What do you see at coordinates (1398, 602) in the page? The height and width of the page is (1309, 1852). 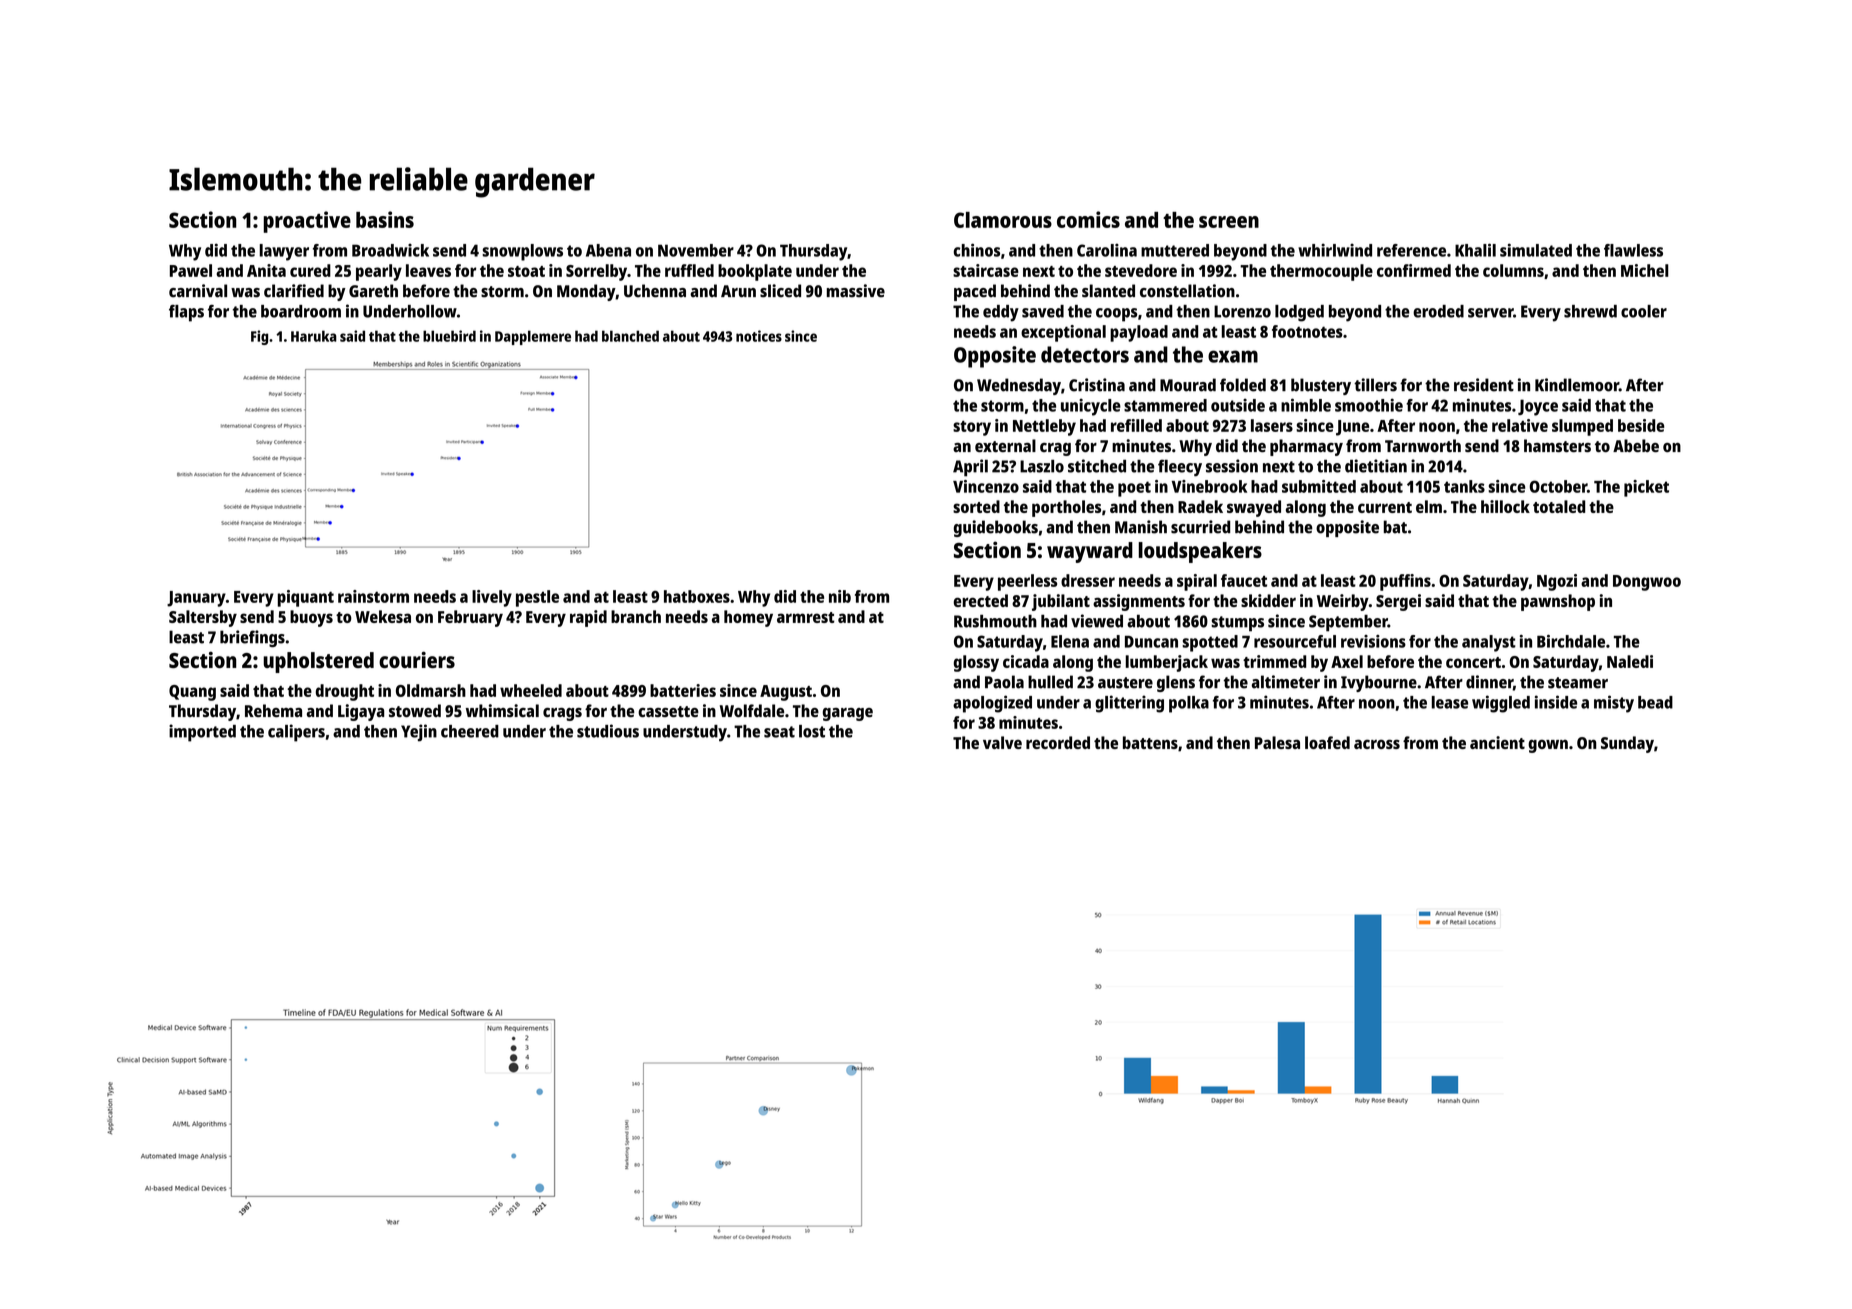 I see `Sergei` at bounding box center [1398, 602].
